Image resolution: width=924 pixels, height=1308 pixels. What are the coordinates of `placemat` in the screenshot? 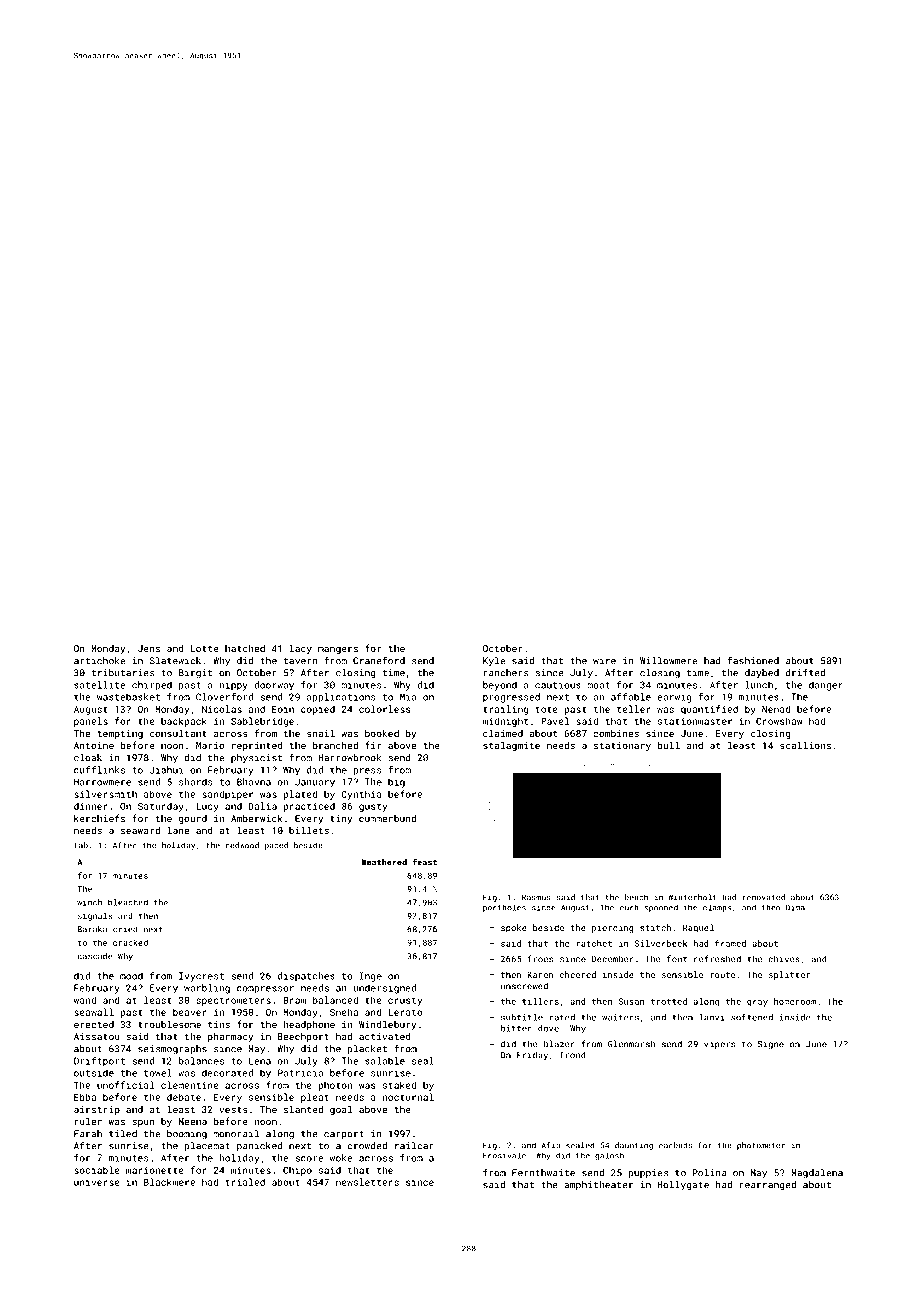 It's located at (207, 1146).
